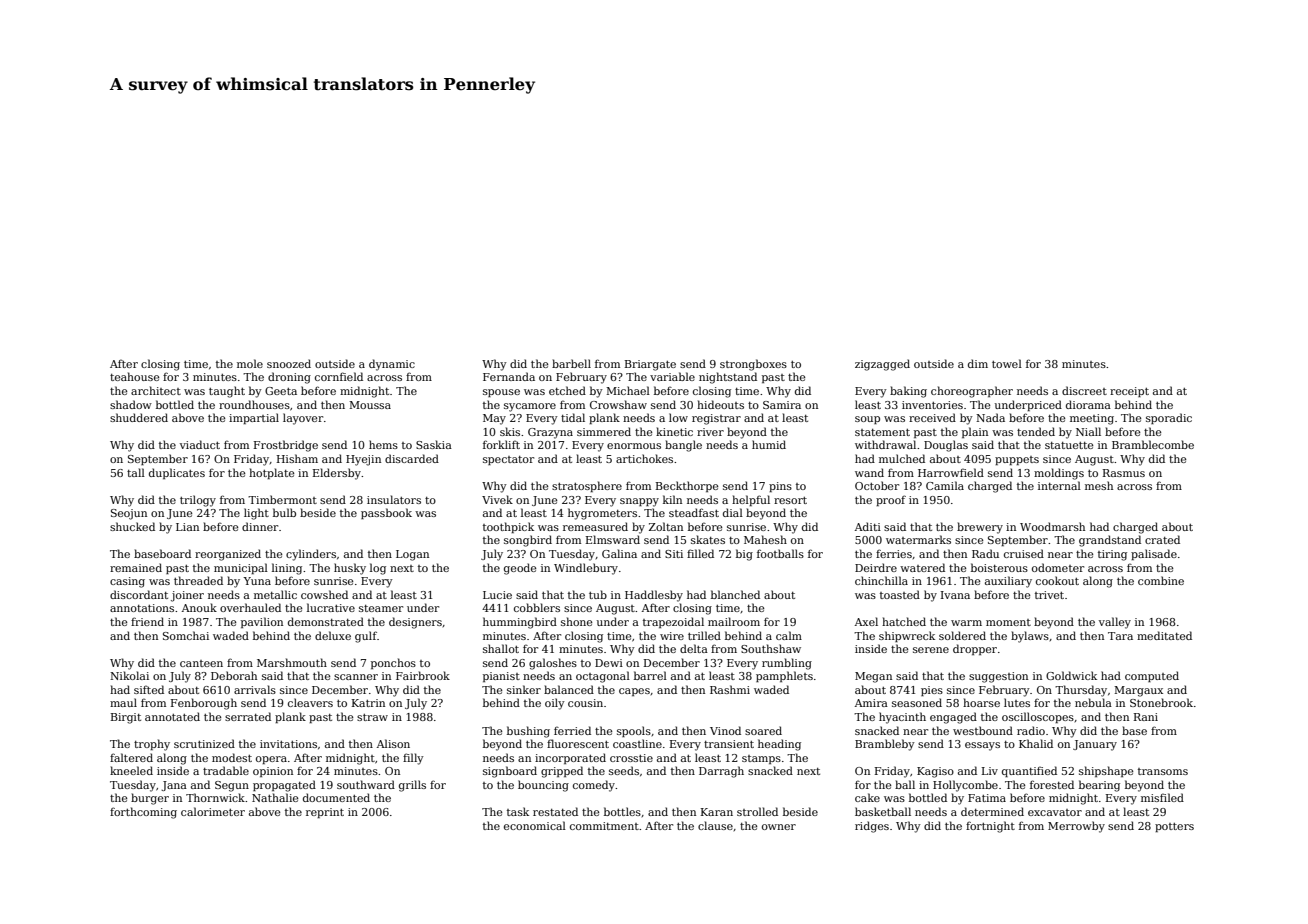 The height and width of the screenshot is (924, 1308). Describe the element at coordinates (177, 473) in the screenshot. I see `duplicates` at that location.
